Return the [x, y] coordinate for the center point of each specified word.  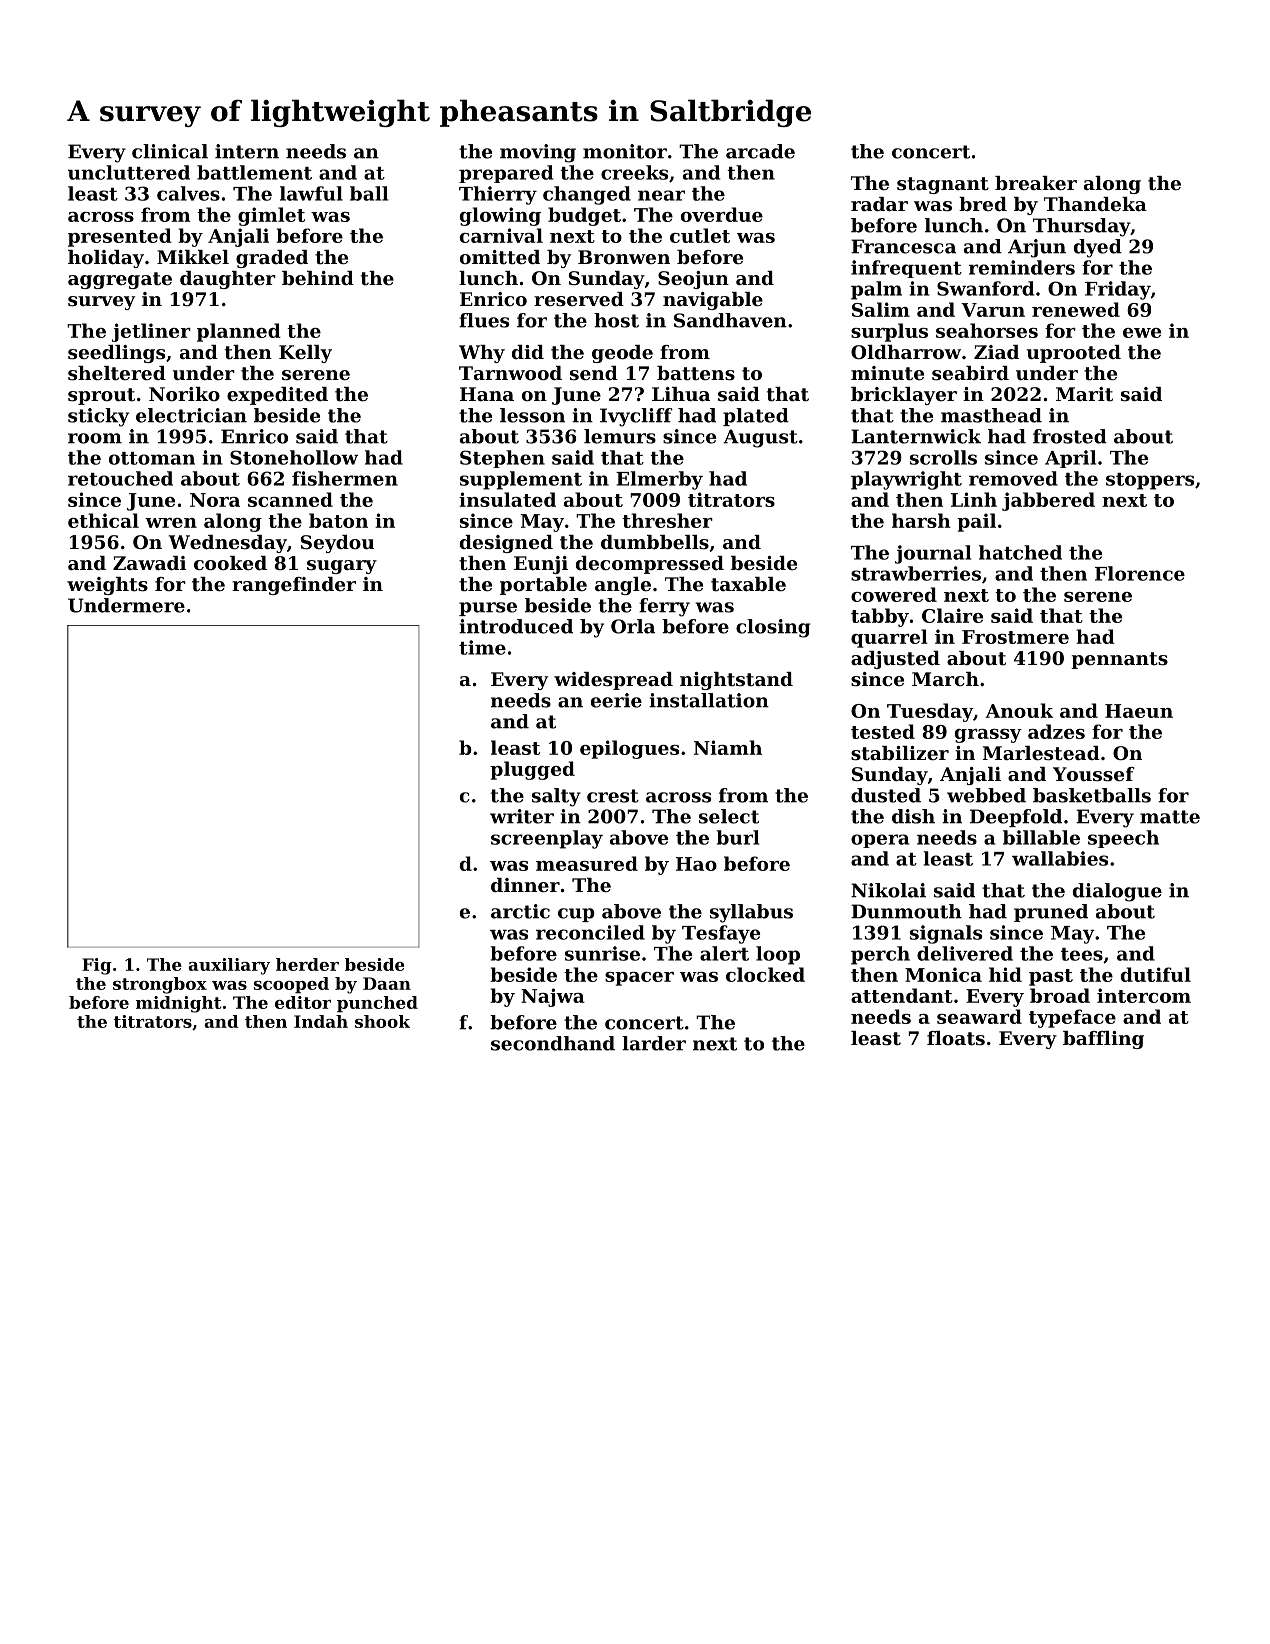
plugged [532, 770]
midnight [178, 1004]
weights [107, 586]
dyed [1098, 248]
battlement [254, 172]
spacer [639, 979]
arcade [760, 151]
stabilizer [900, 753]
